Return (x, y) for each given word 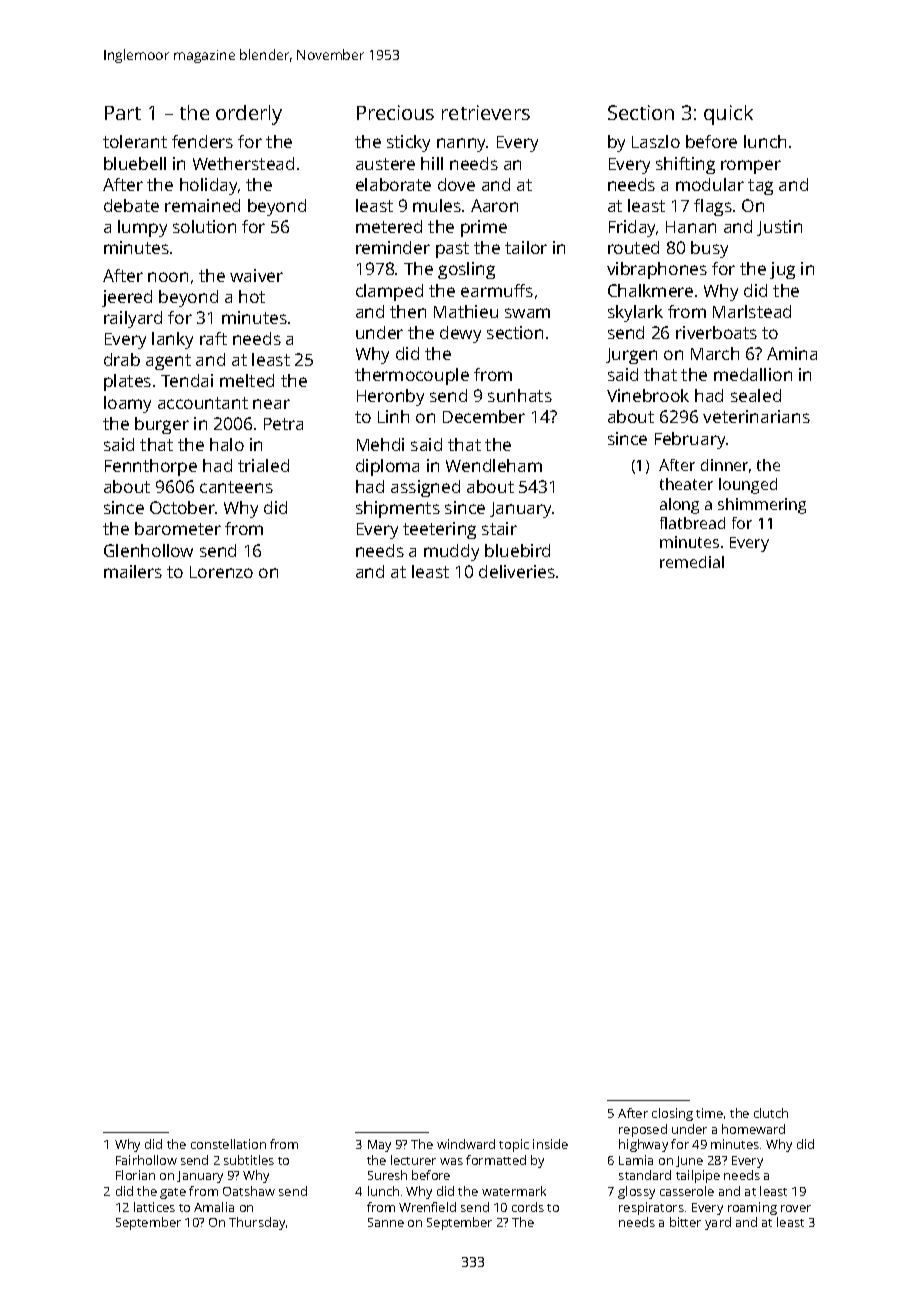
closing (672, 1114)
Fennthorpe (151, 467)
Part (123, 113)
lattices (154, 1207)
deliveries (517, 571)
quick (728, 115)
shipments (398, 509)
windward (466, 1144)
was (451, 1161)
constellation (228, 1144)
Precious (395, 112)
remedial (692, 562)
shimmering (762, 506)
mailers (133, 571)
